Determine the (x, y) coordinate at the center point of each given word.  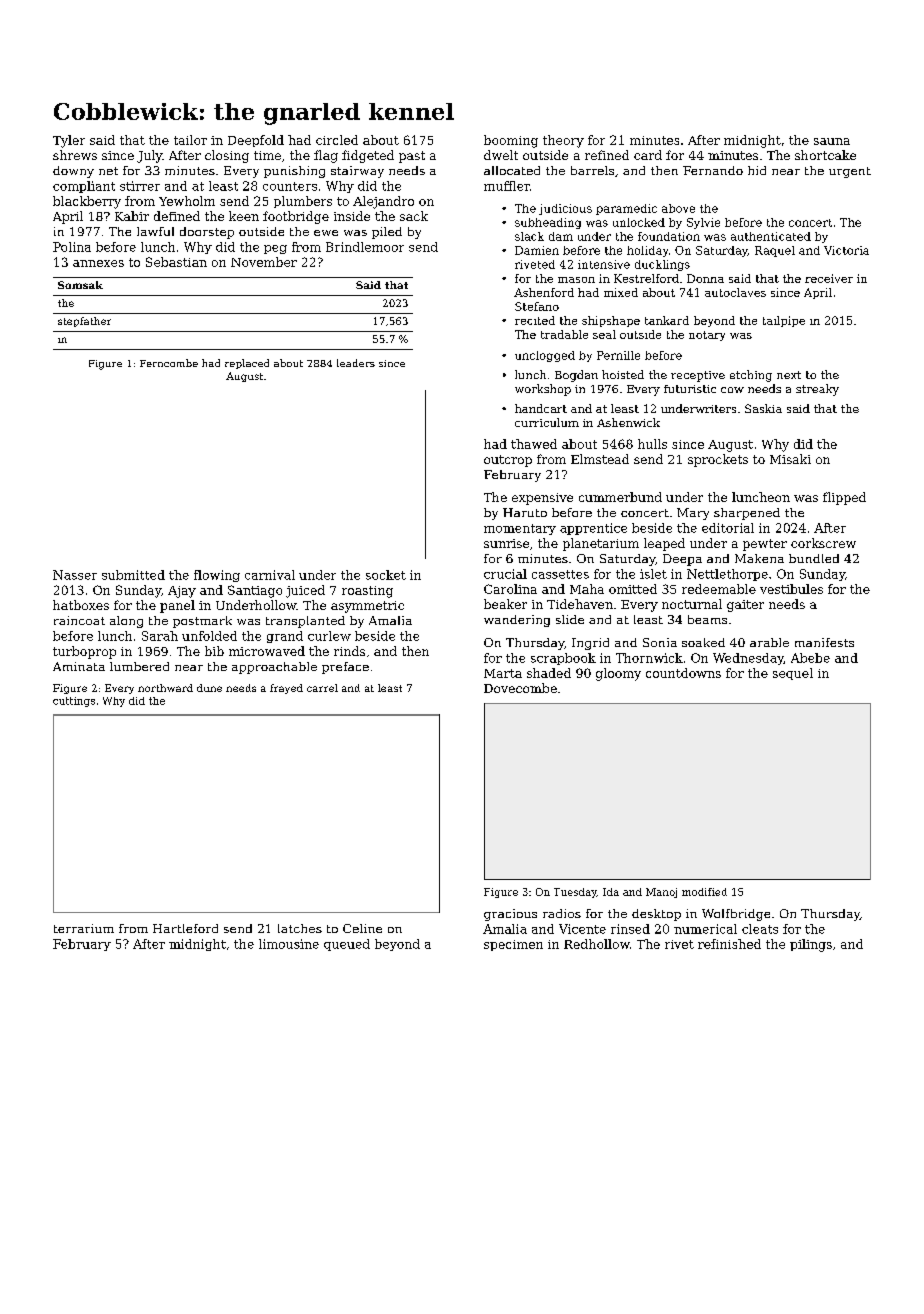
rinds (349, 651)
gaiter (745, 606)
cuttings (74, 702)
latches (300, 928)
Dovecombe (520, 688)
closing (227, 156)
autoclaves (735, 292)
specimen (513, 945)
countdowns (683, 673)
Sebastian (176, 262)
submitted (133, 575)
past (412, 157)
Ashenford (544, 292)
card (648, 155)
